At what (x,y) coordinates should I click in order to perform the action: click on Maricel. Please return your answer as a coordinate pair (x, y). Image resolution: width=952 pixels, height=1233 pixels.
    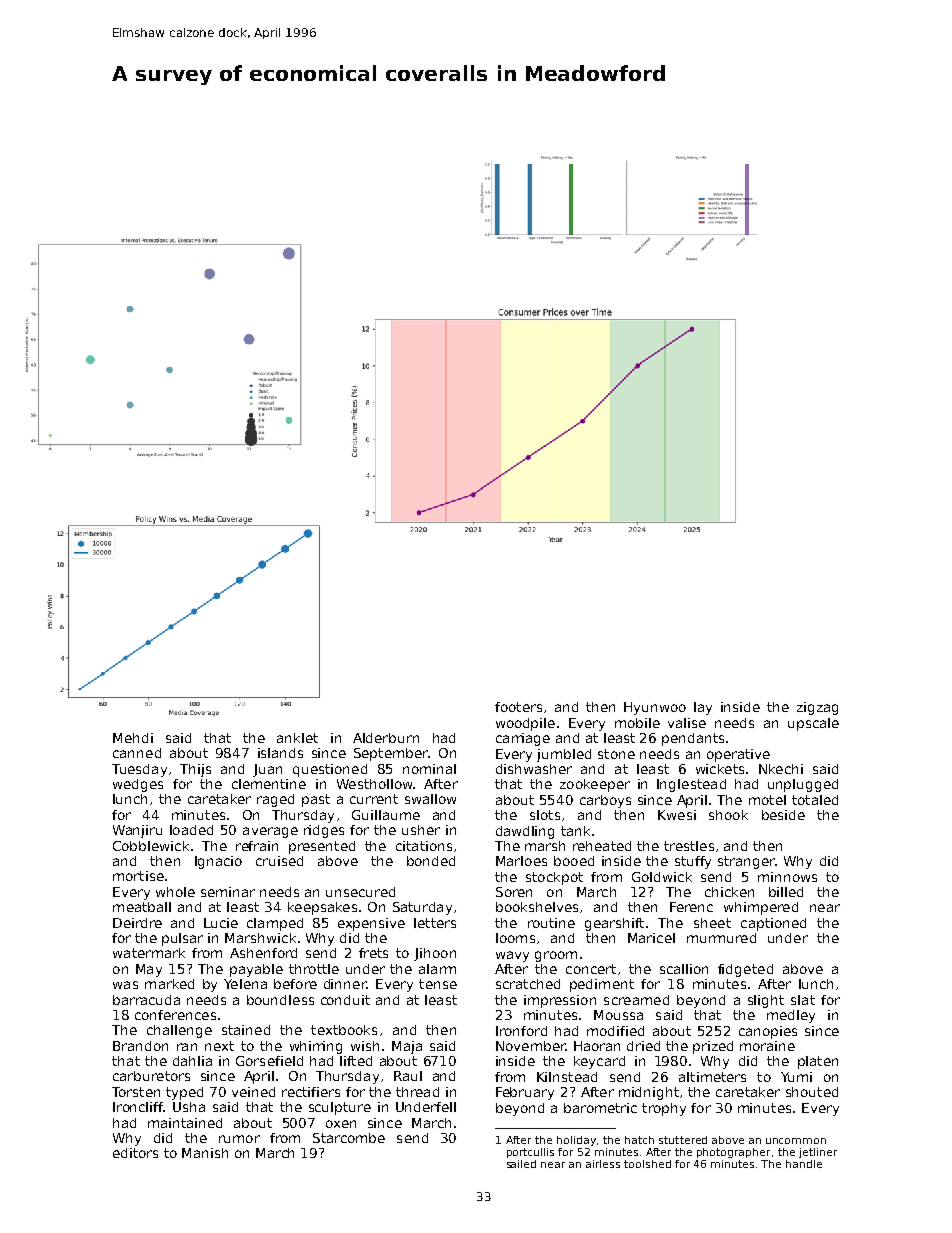
    Looking at the image, I should click on (651, 938).
